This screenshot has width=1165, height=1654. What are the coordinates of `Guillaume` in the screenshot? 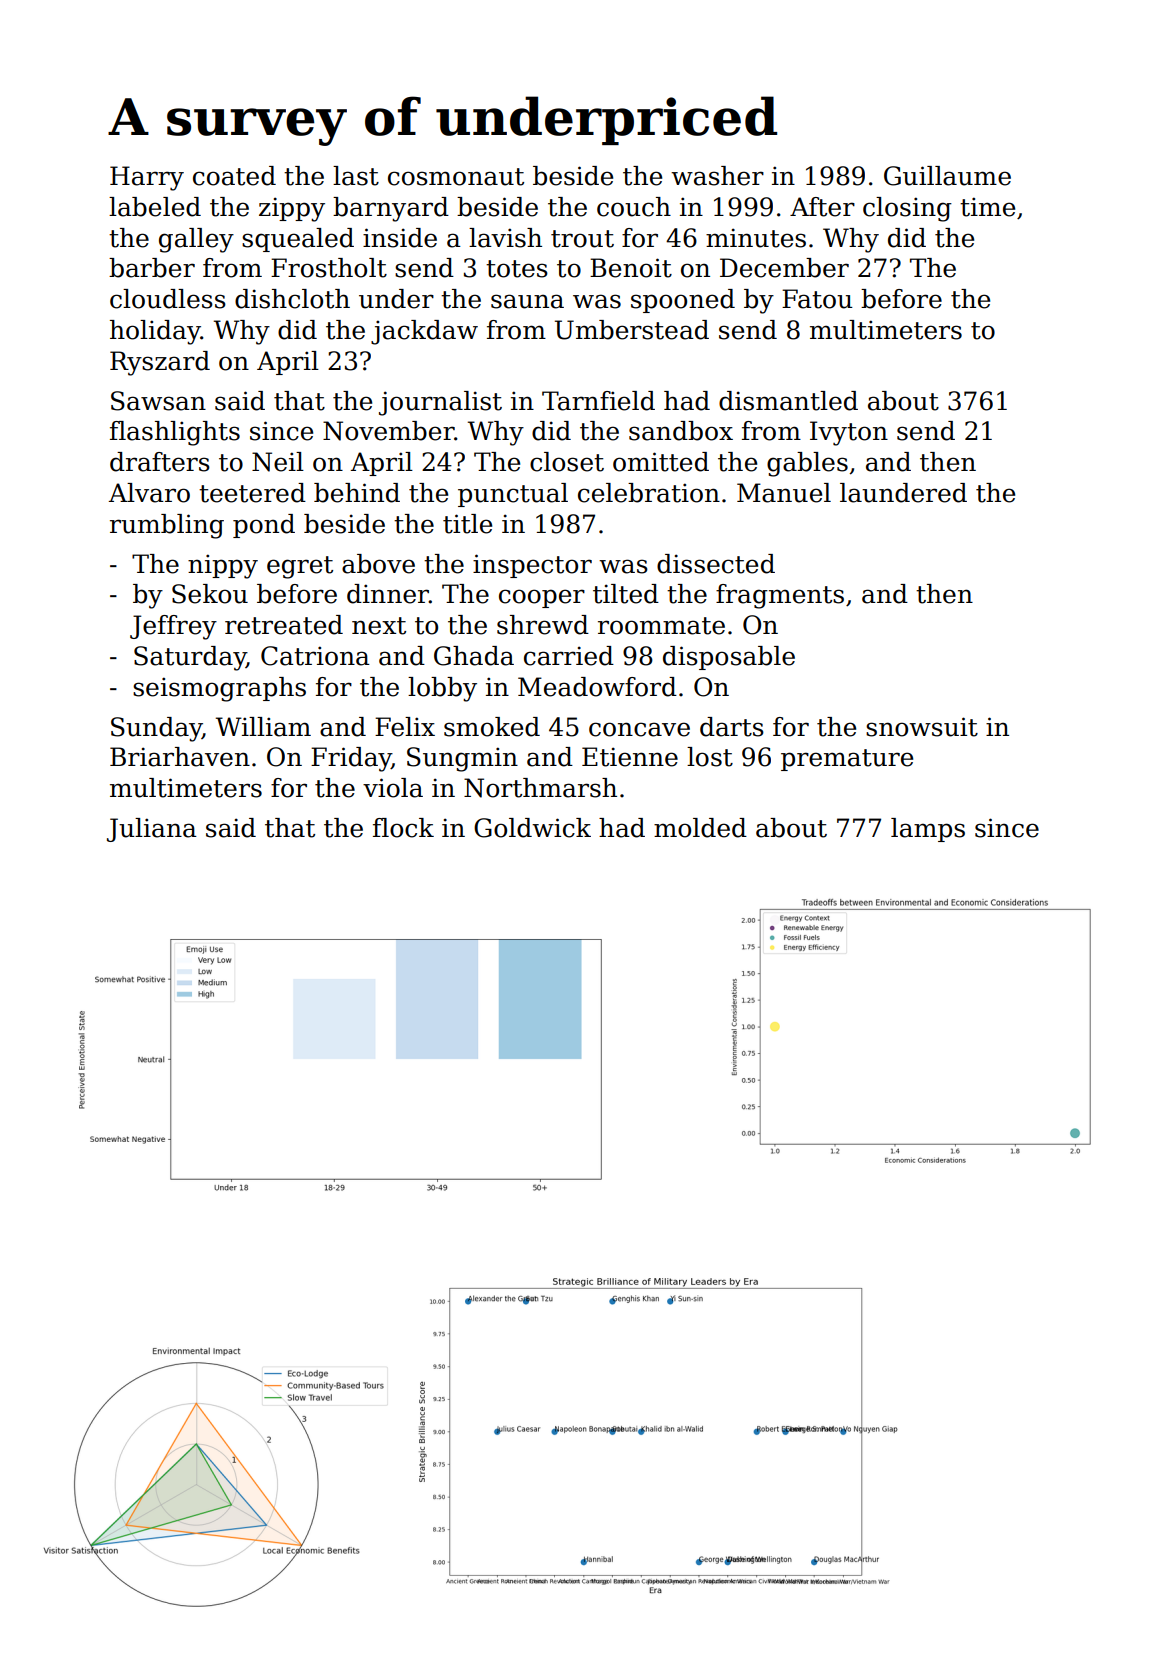 It's located at (947, 176).
